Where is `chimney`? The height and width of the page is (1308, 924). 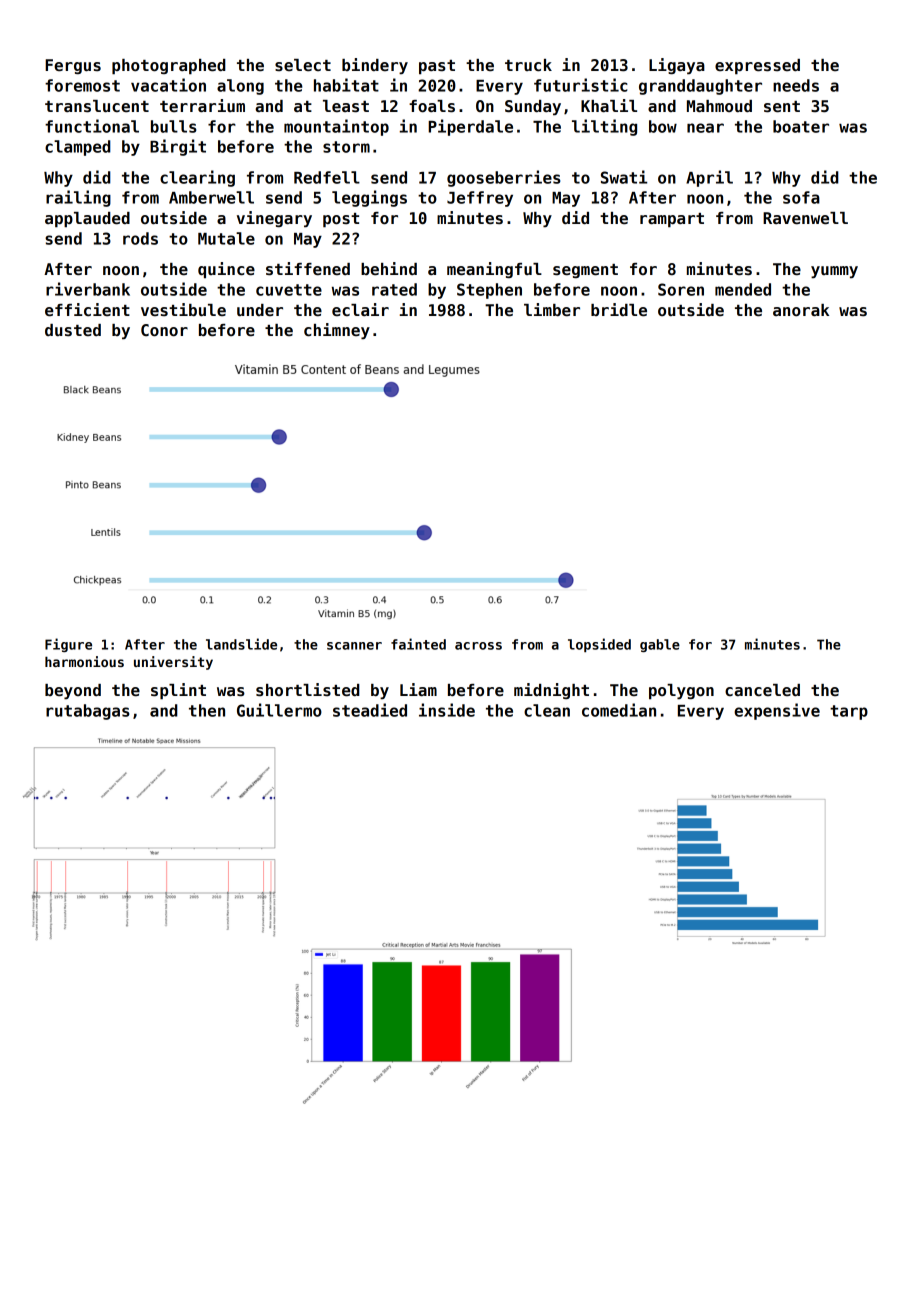
chimney is located at coordinates (337, 331).
